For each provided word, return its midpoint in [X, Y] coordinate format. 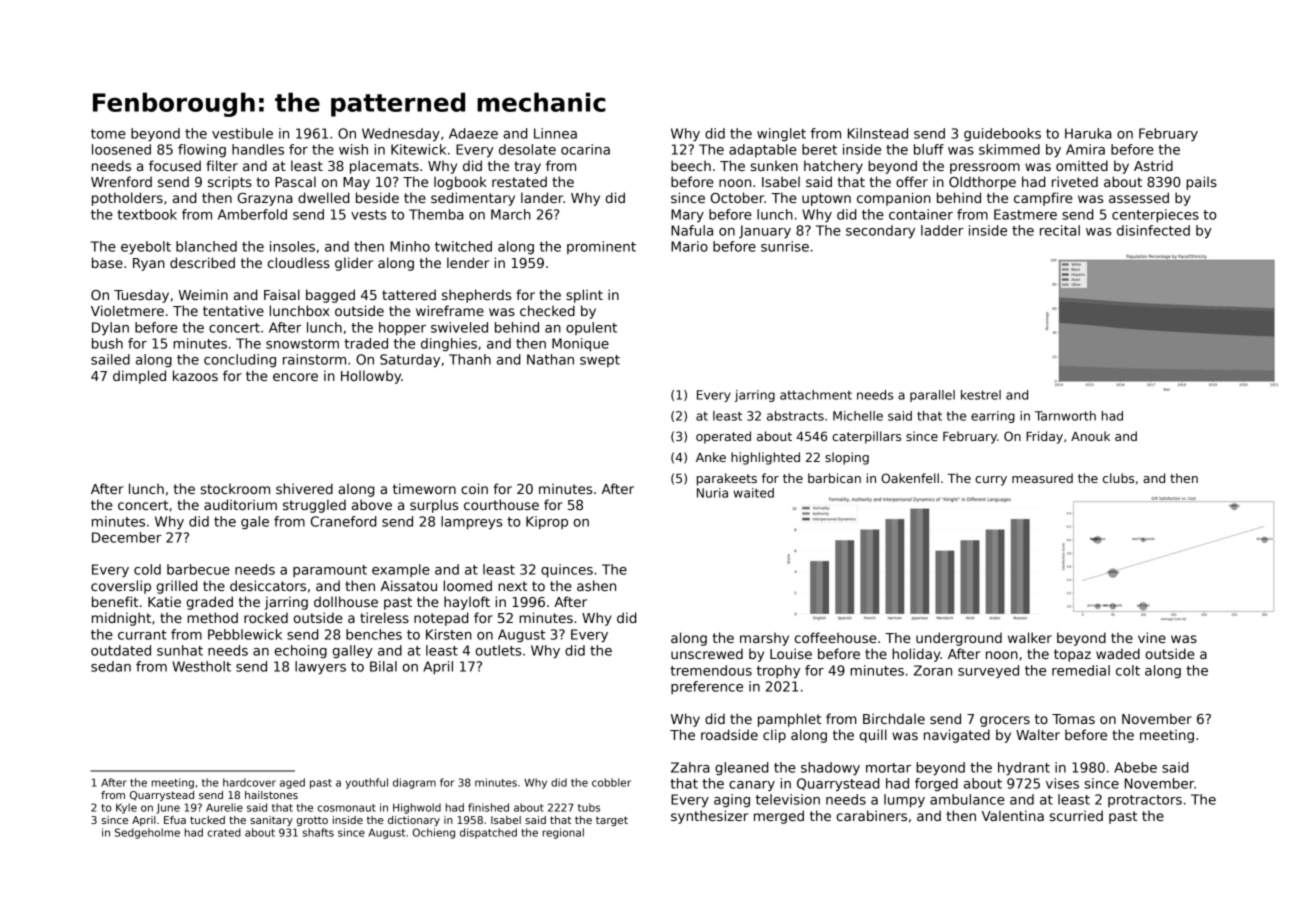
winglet [781, 135]
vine [1152, 637]
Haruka [1088, 133]
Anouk [1090, 436]
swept [600, 361]
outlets [498, 650]
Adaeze [473, 133]
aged [292, 783]
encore [295, 377]
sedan [111, 666]
